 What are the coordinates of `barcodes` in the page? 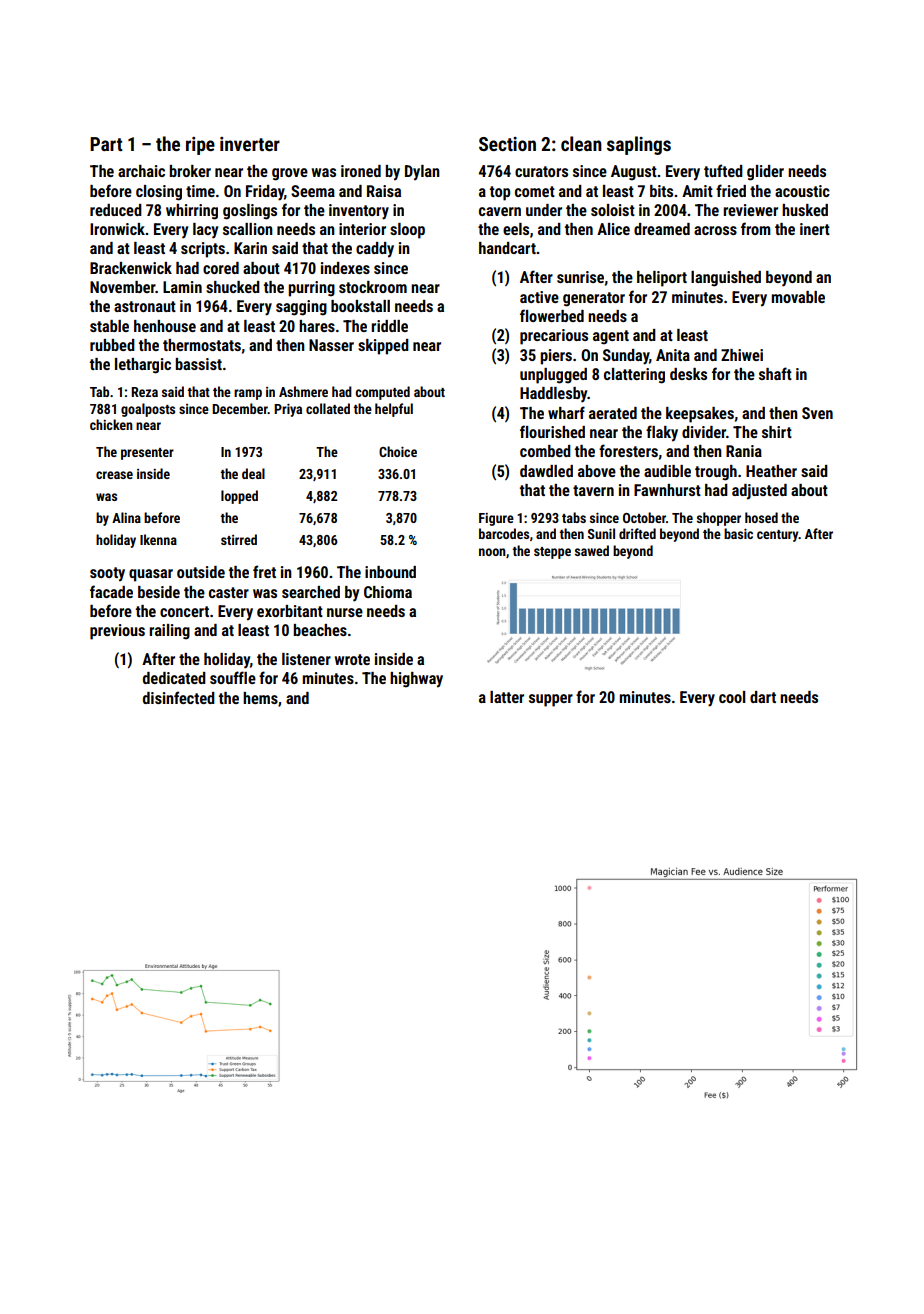 It's located at (504, 533).
